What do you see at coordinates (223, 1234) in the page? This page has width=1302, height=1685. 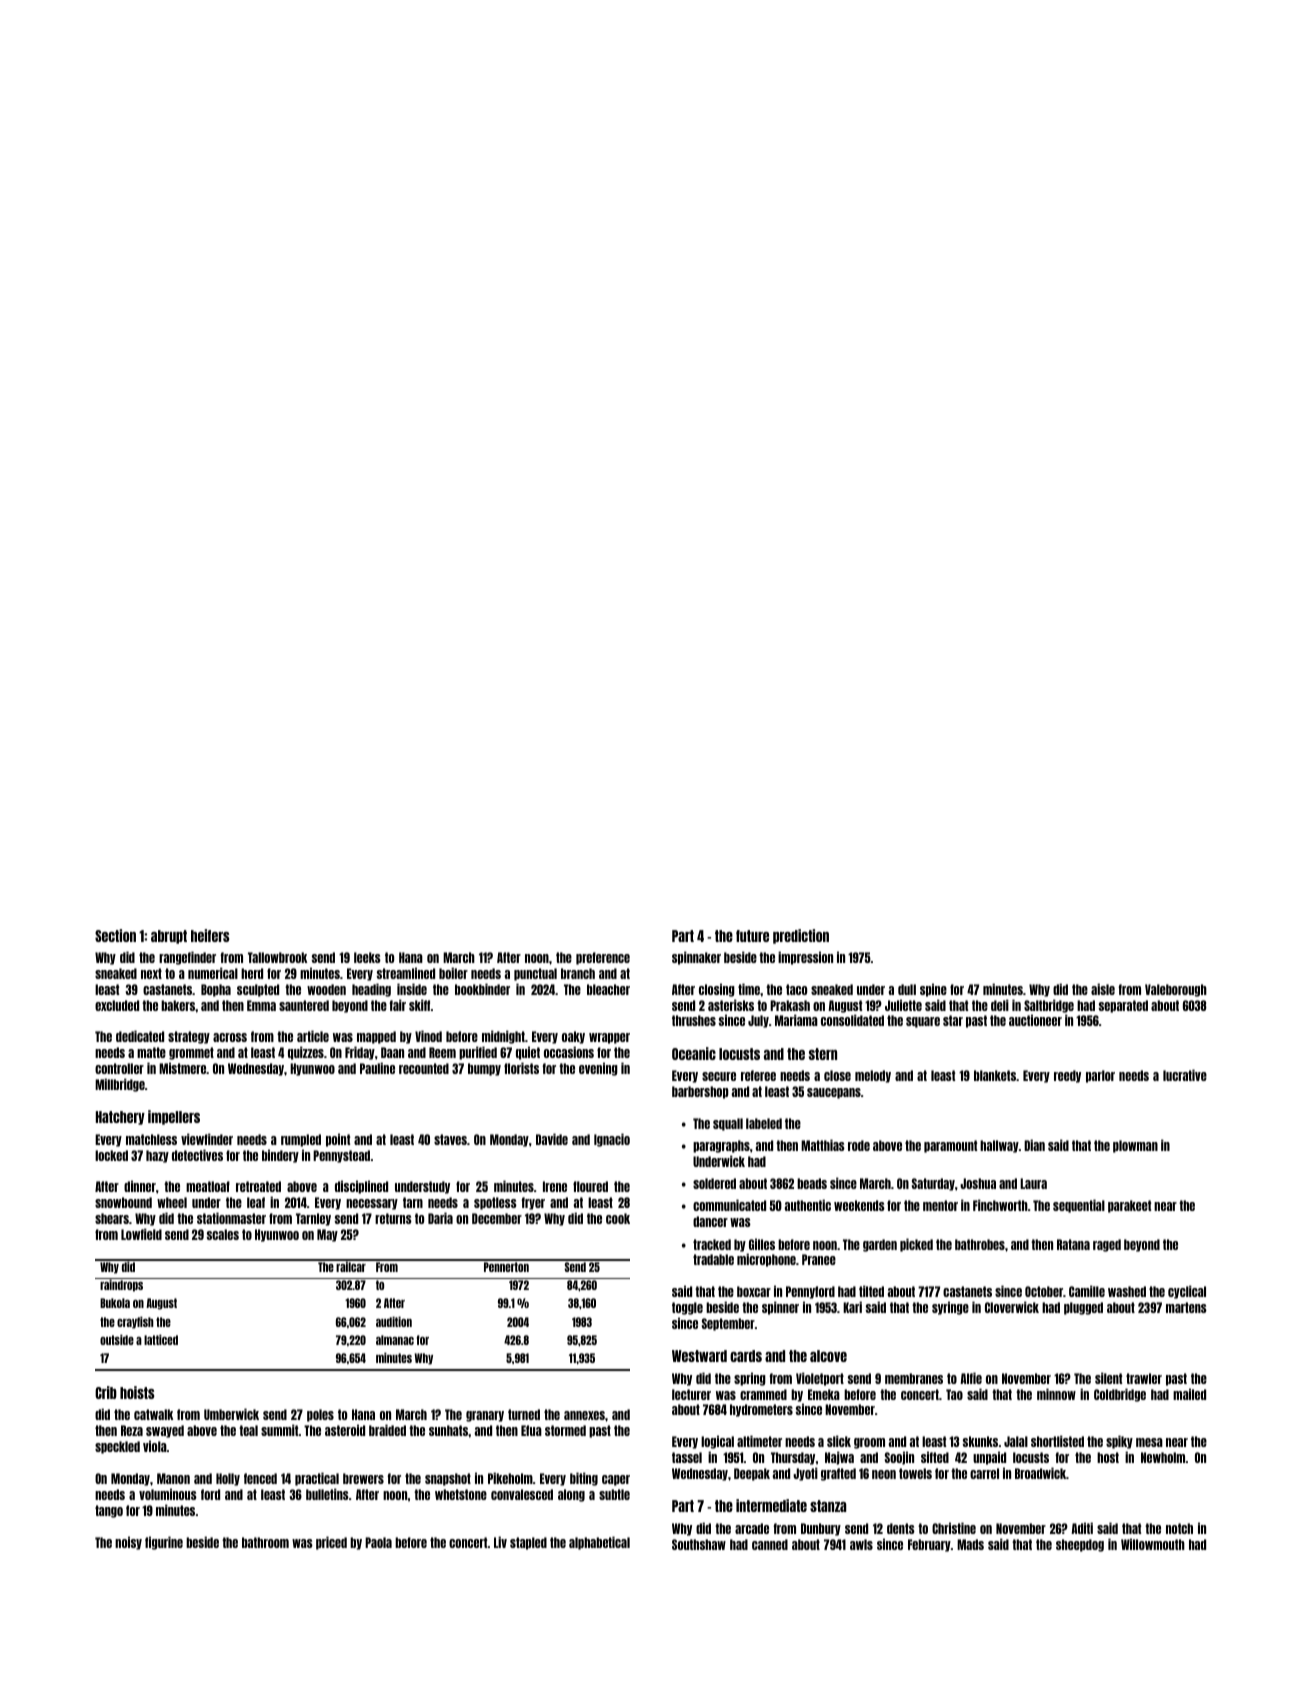 I see `scales` at bounding box center [223, 1234].
